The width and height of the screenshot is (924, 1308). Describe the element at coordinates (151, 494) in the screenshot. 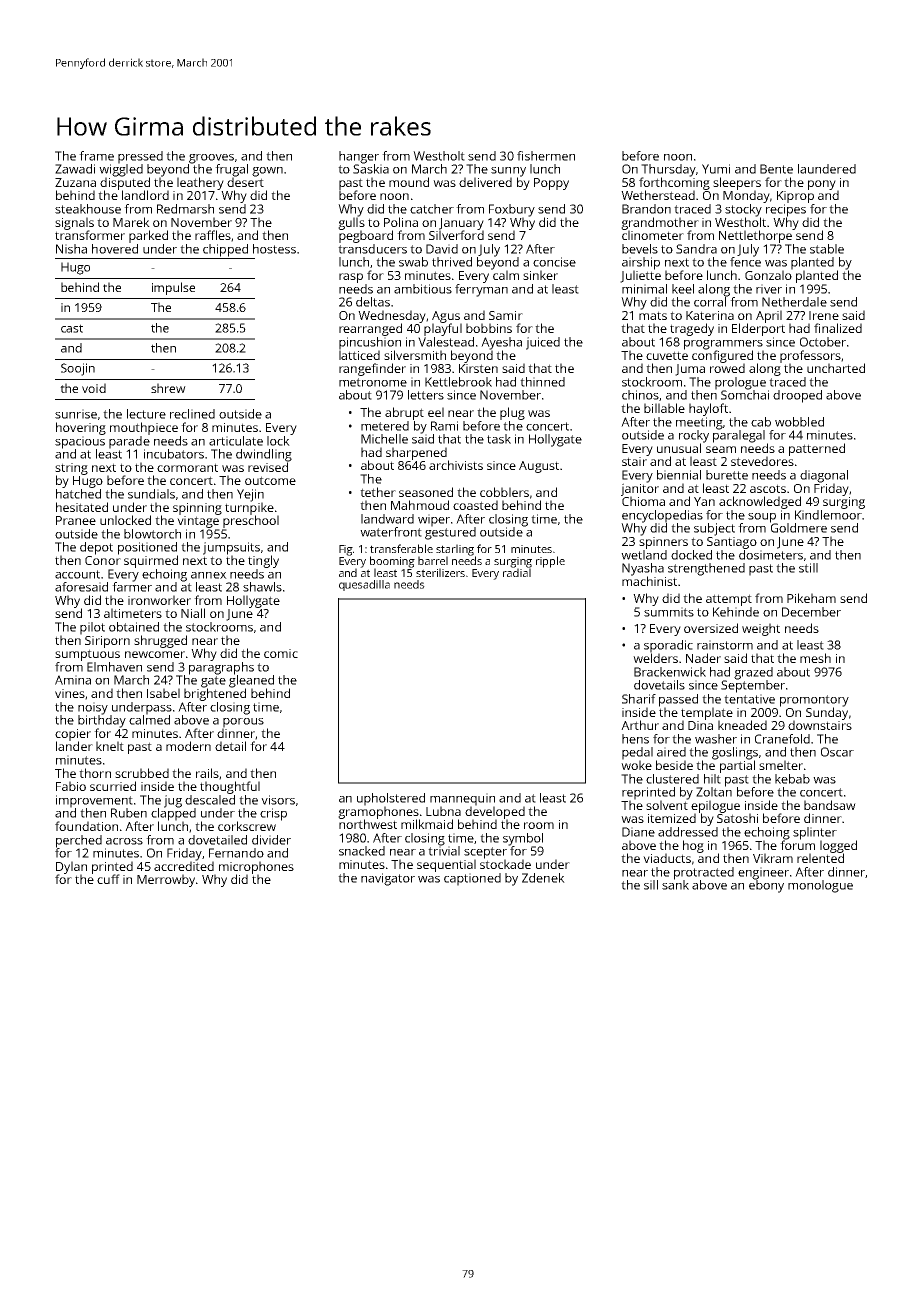

I see `sundials` at that location.
